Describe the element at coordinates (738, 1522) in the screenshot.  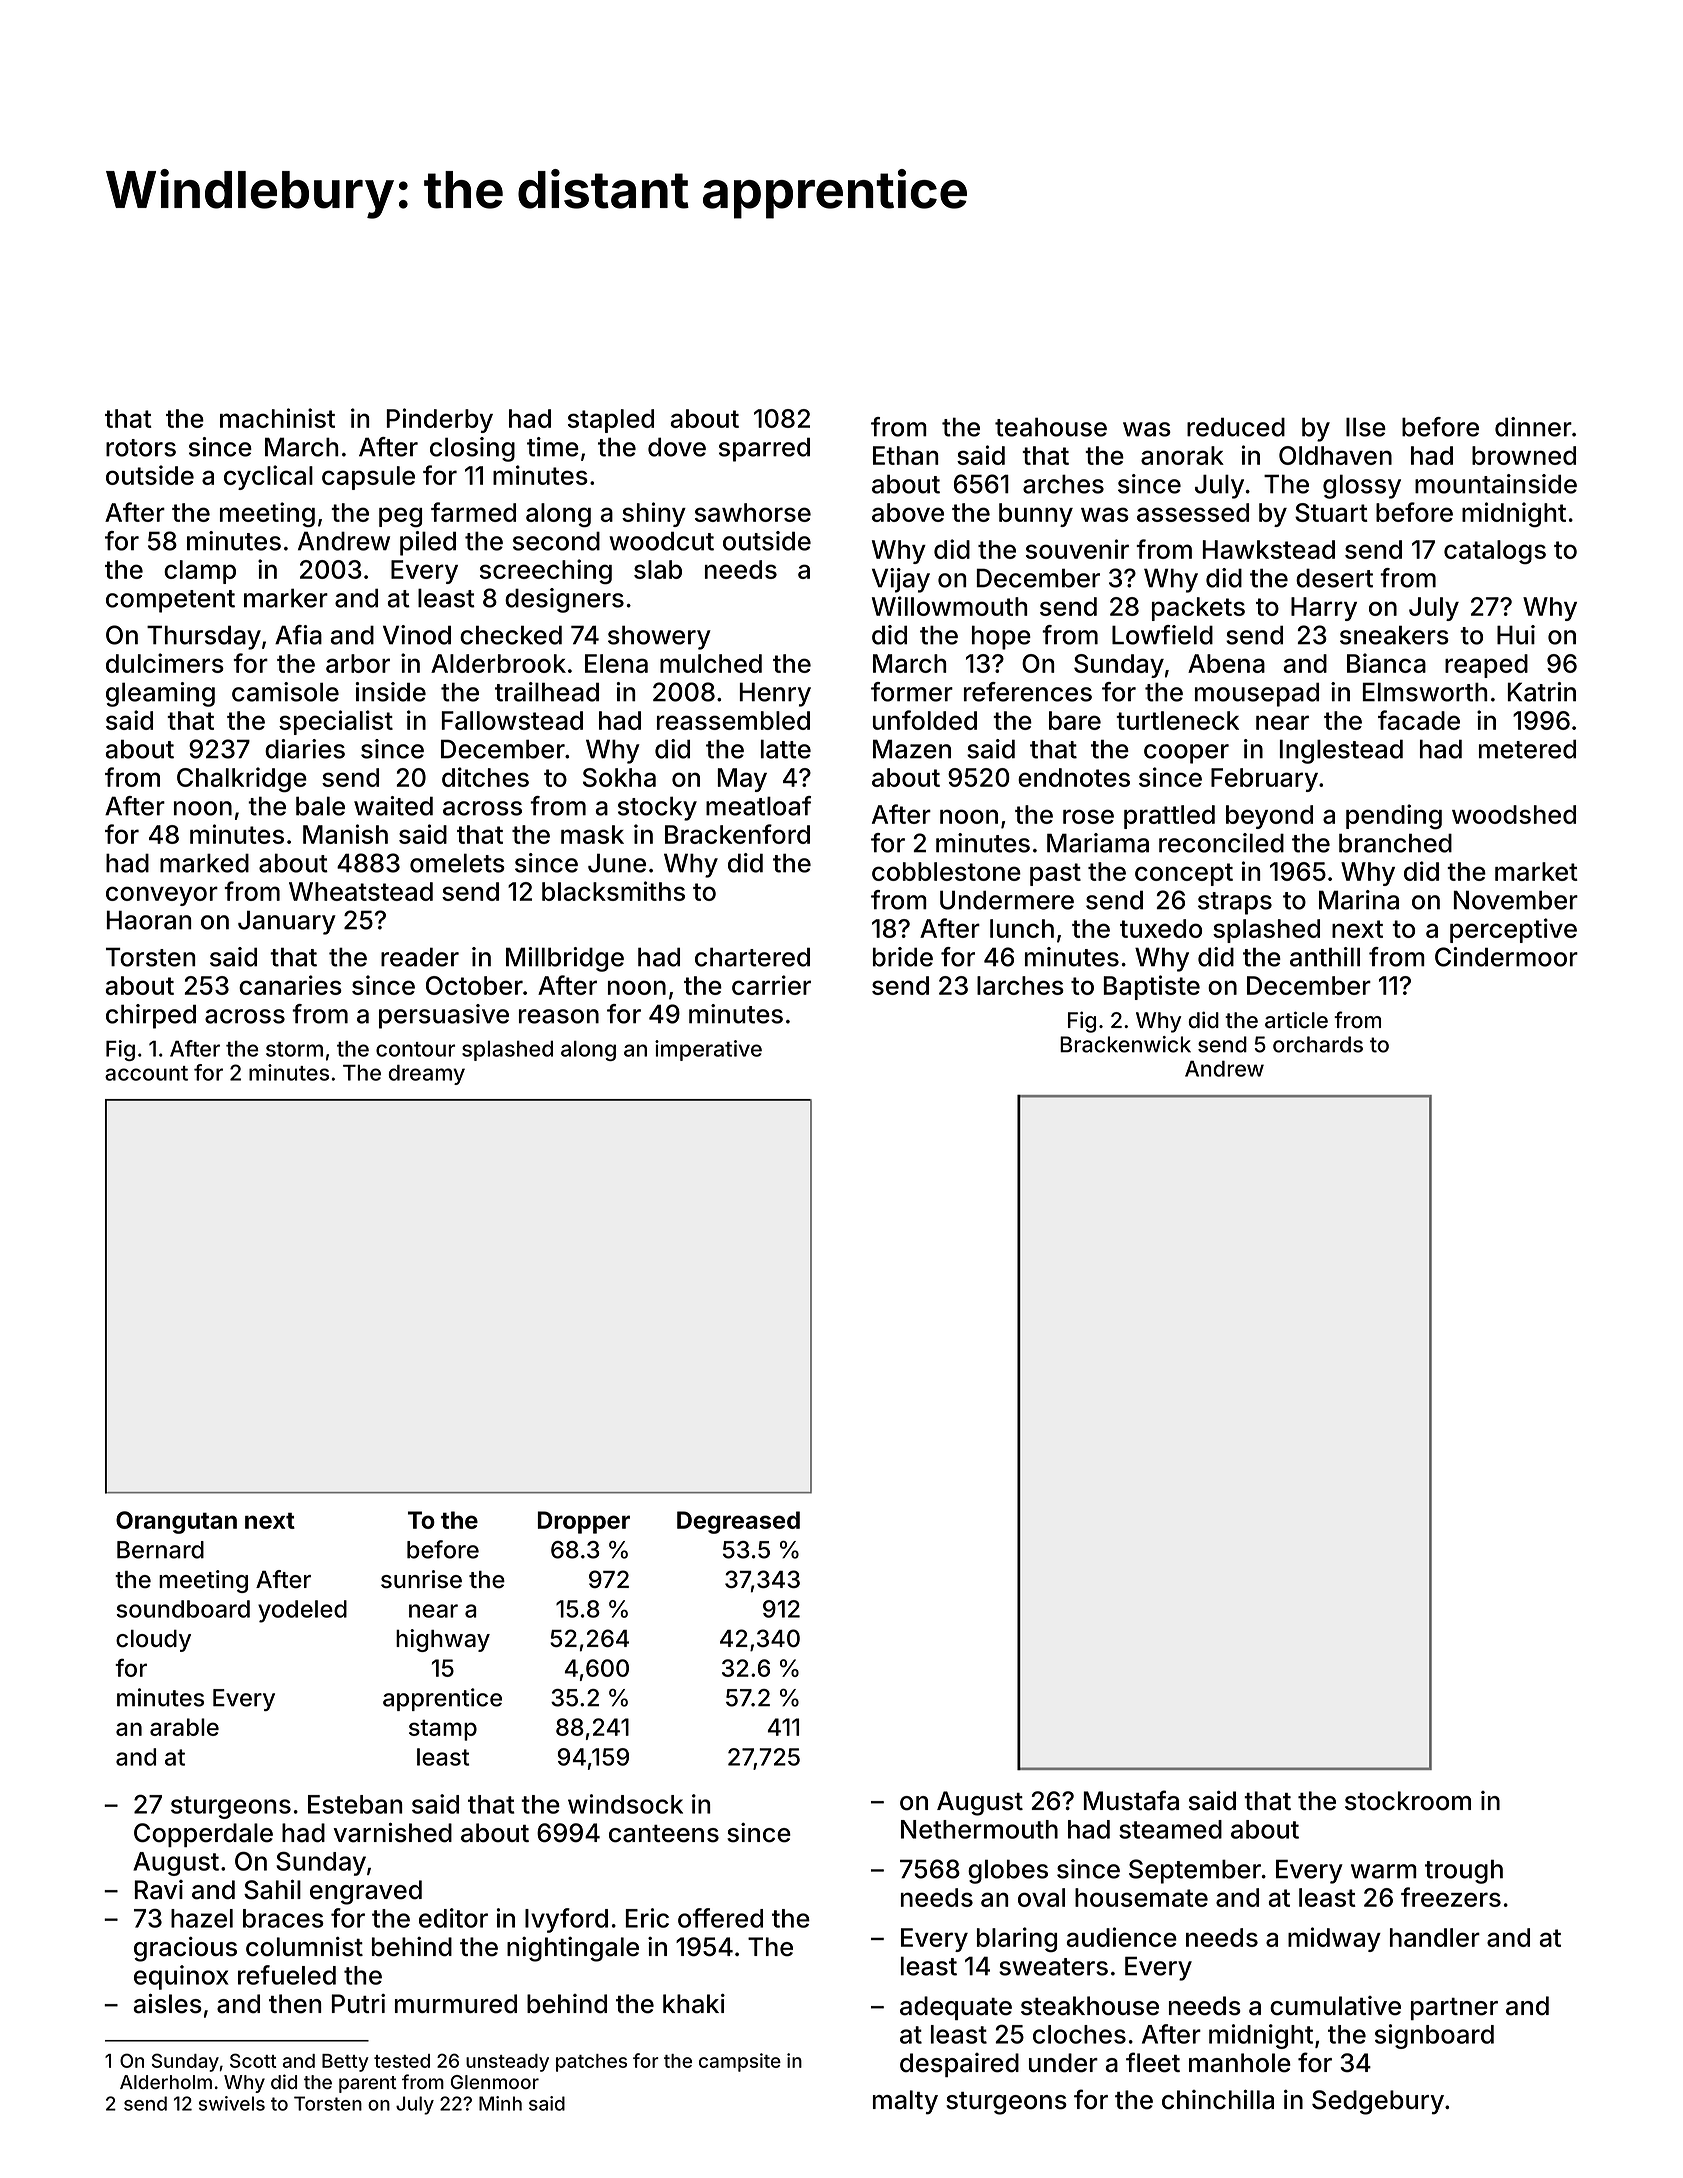
I see `Degreased` at that location.
